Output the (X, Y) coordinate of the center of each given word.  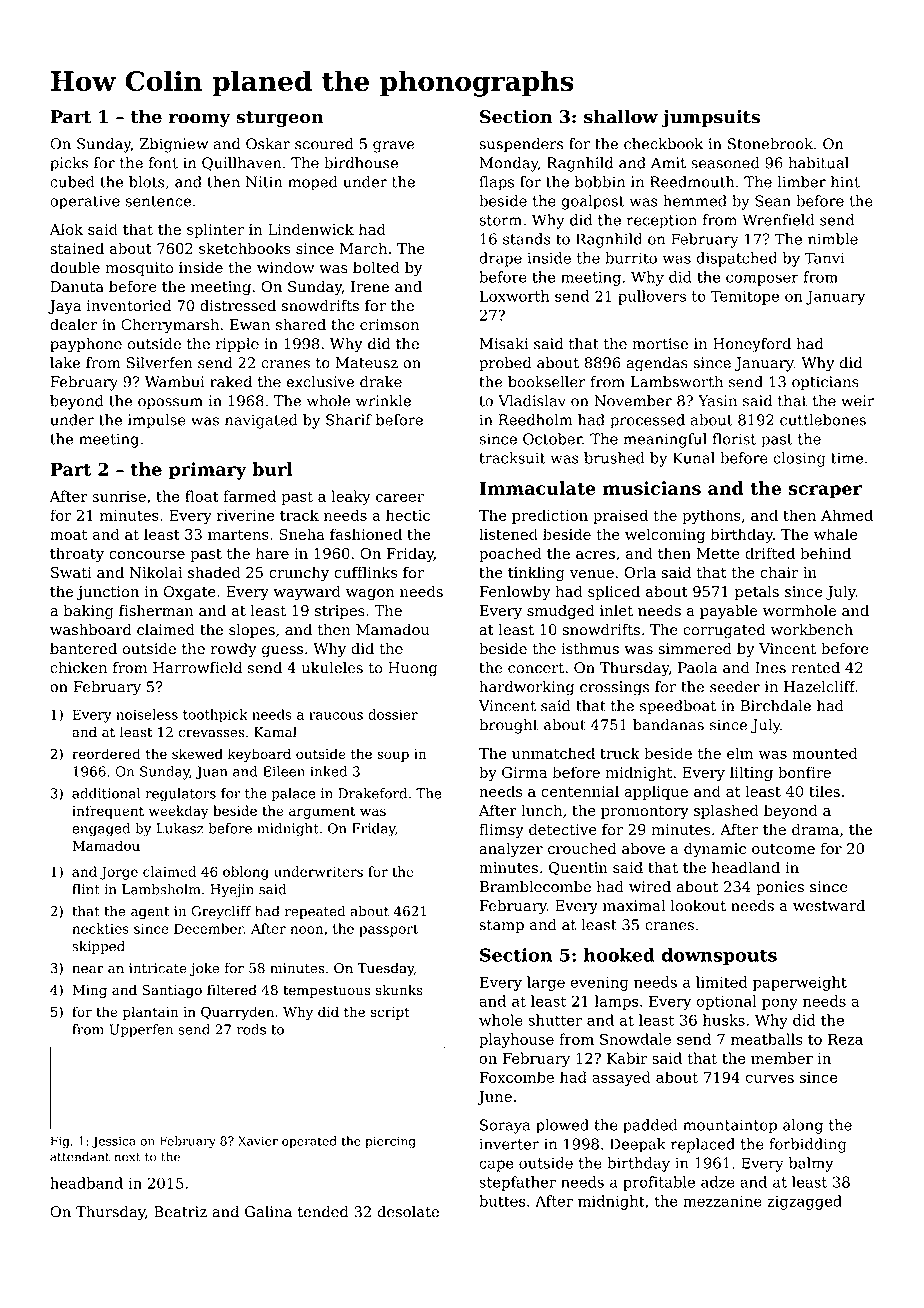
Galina (268, 1212)
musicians (652, 488)
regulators (180, 795)
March (364, 248)
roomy (200, 120)
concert (536, 668)
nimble (833, 239)
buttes (502, 1201)
